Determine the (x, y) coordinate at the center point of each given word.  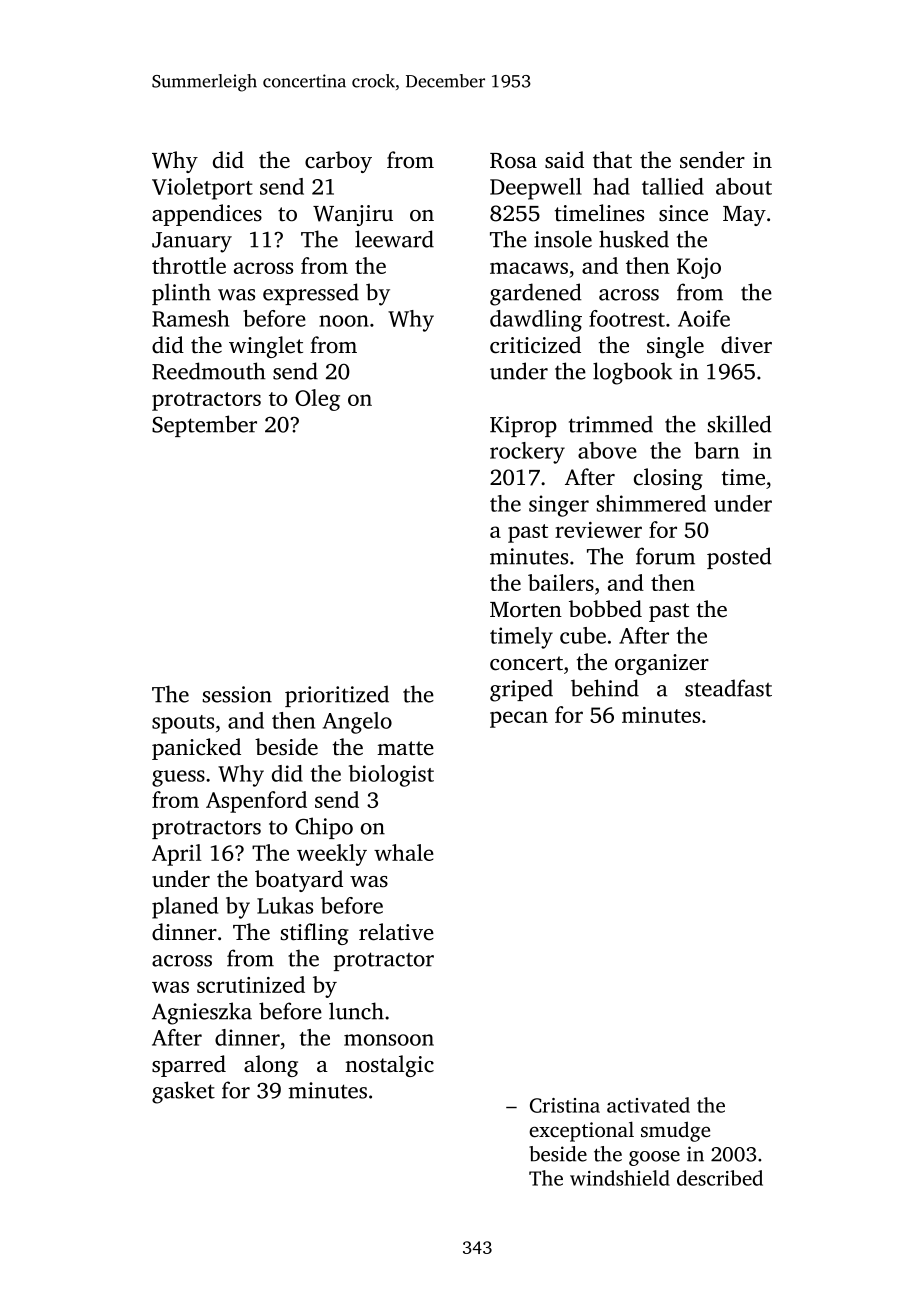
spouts (183, 724)
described (720, 1178)
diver (746, 345)
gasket (183, 1092)
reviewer (598, 530)
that (612, 160)
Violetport (202, 189)
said (564, 160)
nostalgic (389, 1066)
